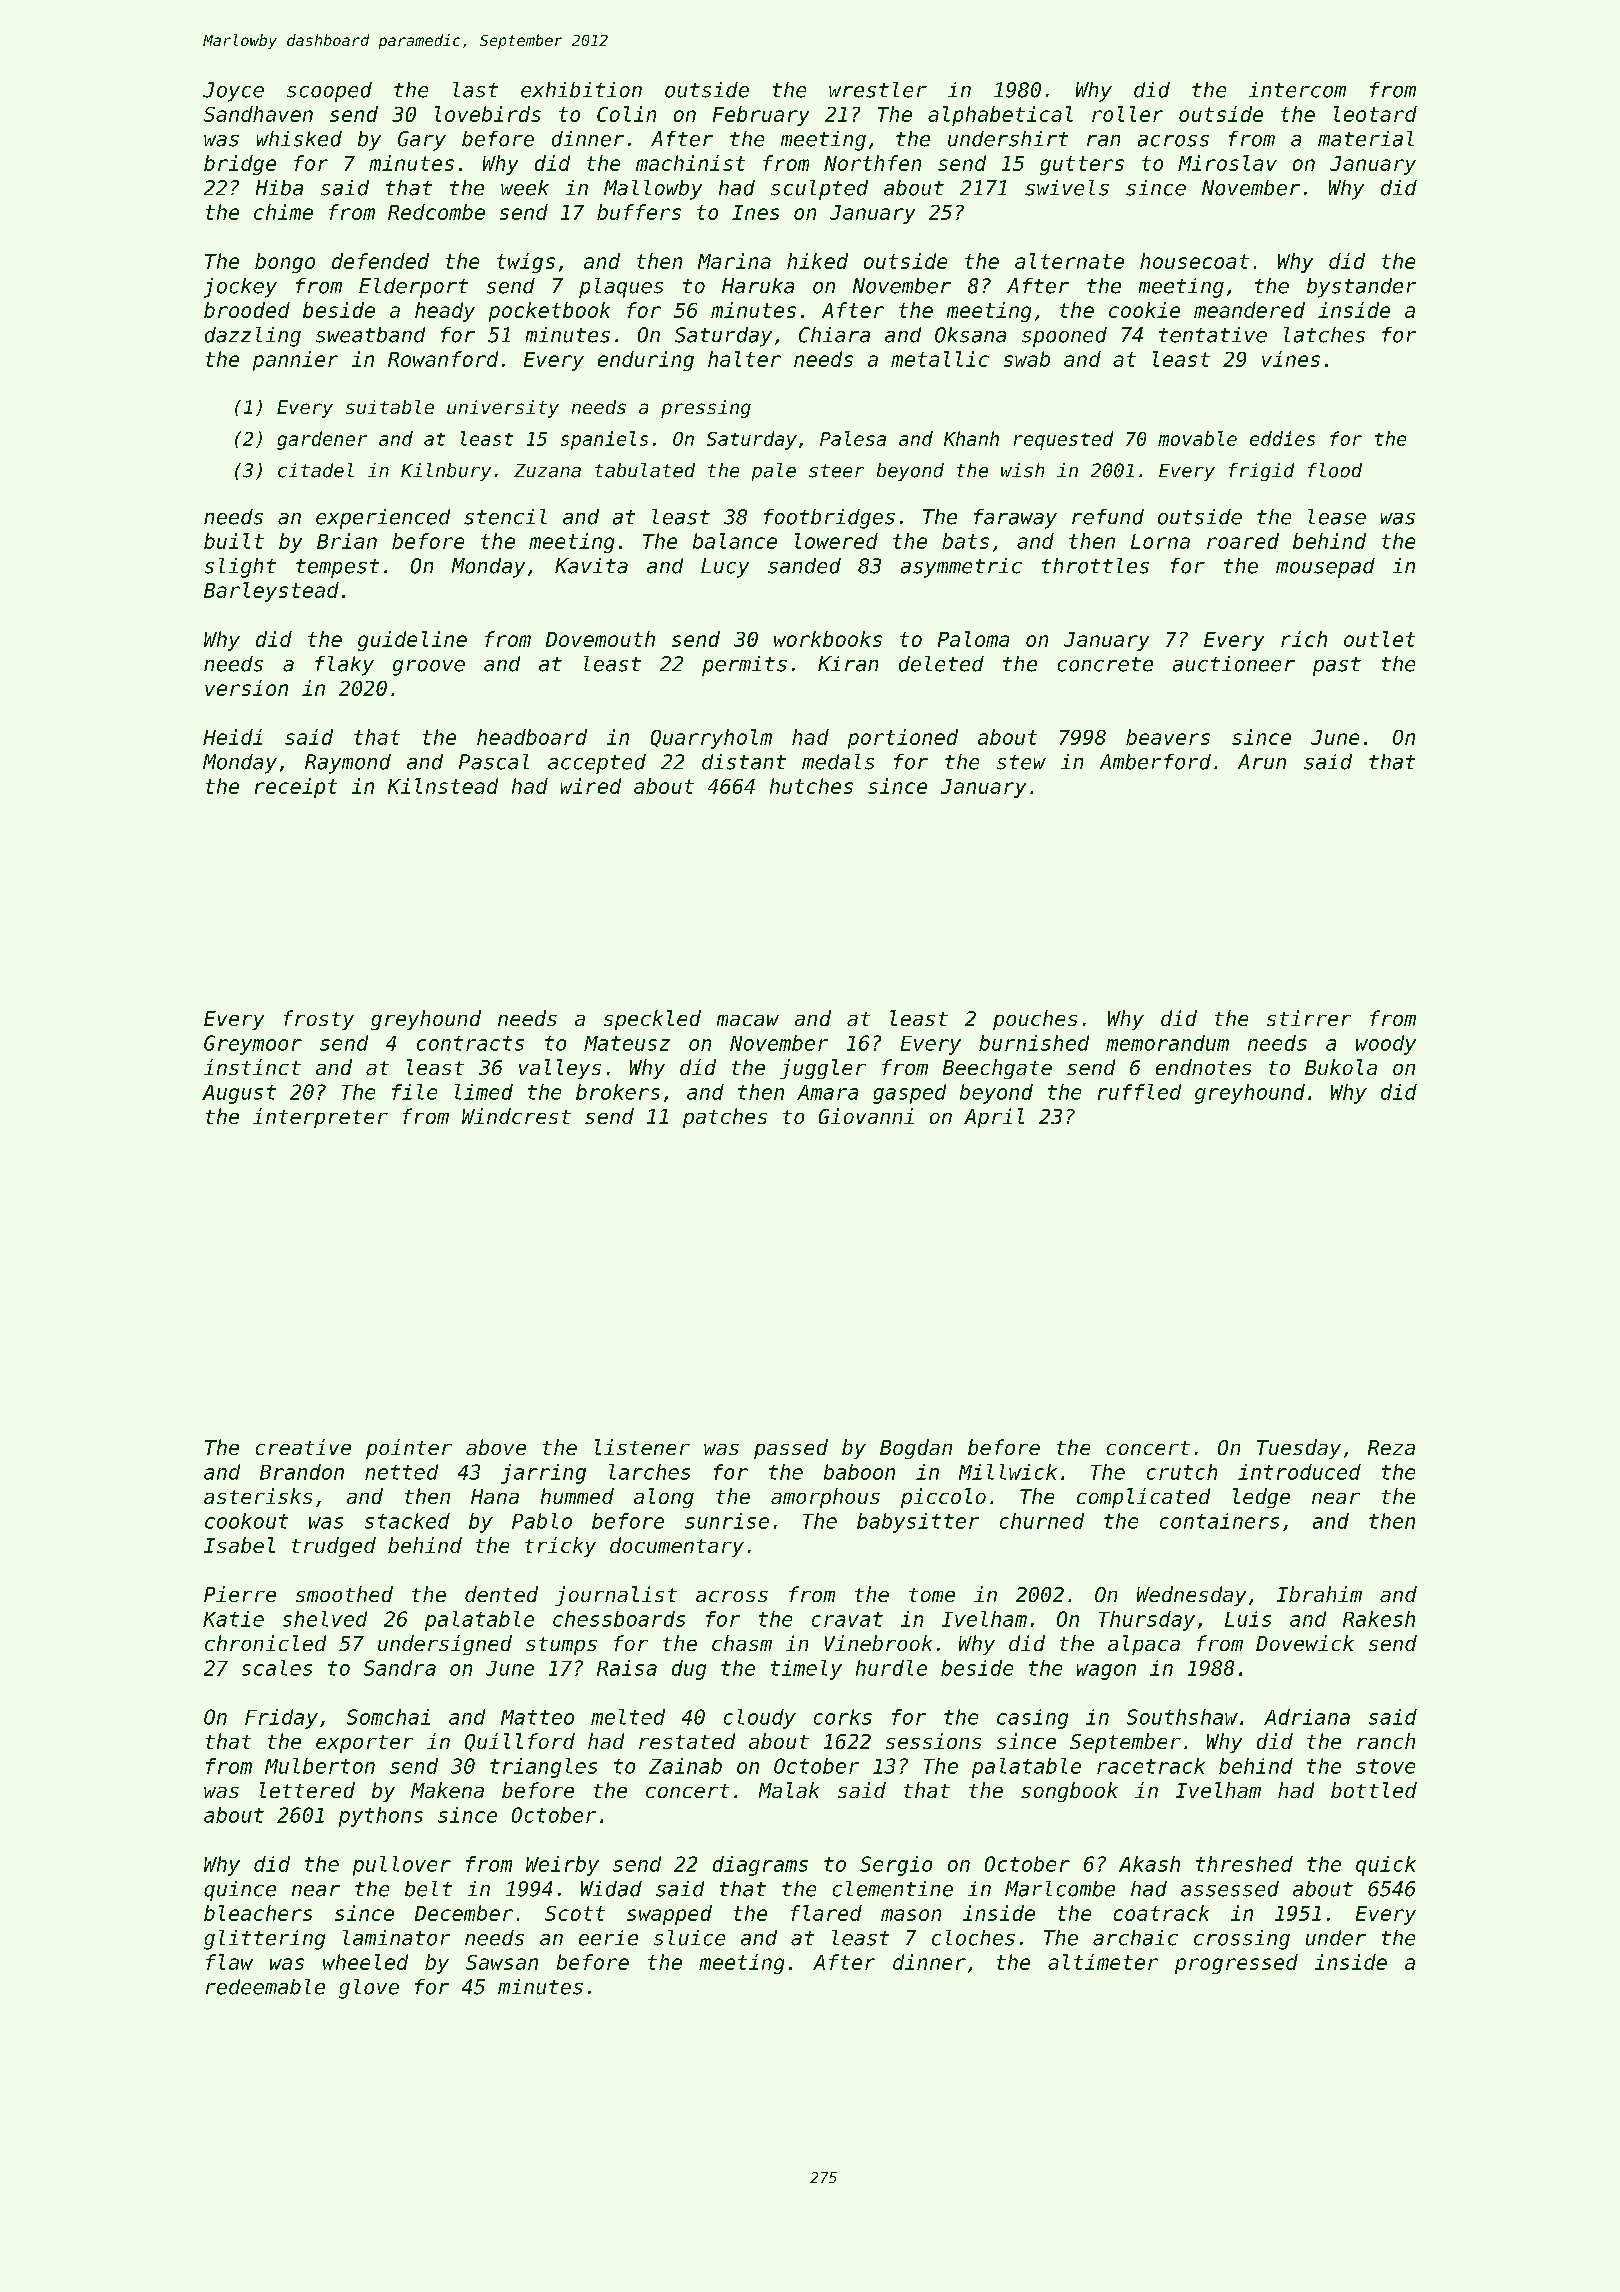  What do you see at coordinates (1147, 1621) in the screenshot?
I see `Thursday` at bounding box center [1147, 1621].
